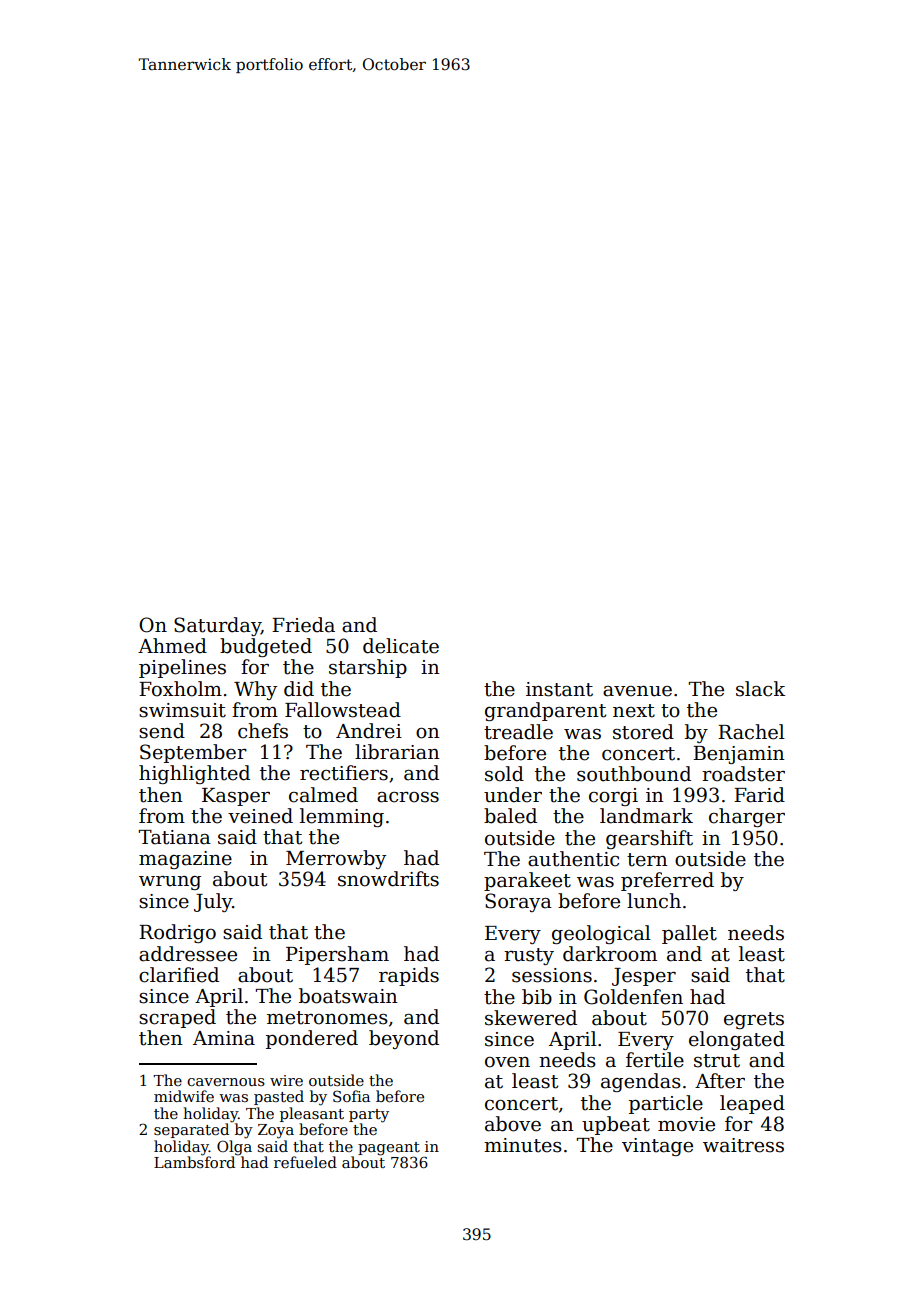 The width and height of the screenshot is (924, 1311). I want to click on pondered, so click(312, 1039).
